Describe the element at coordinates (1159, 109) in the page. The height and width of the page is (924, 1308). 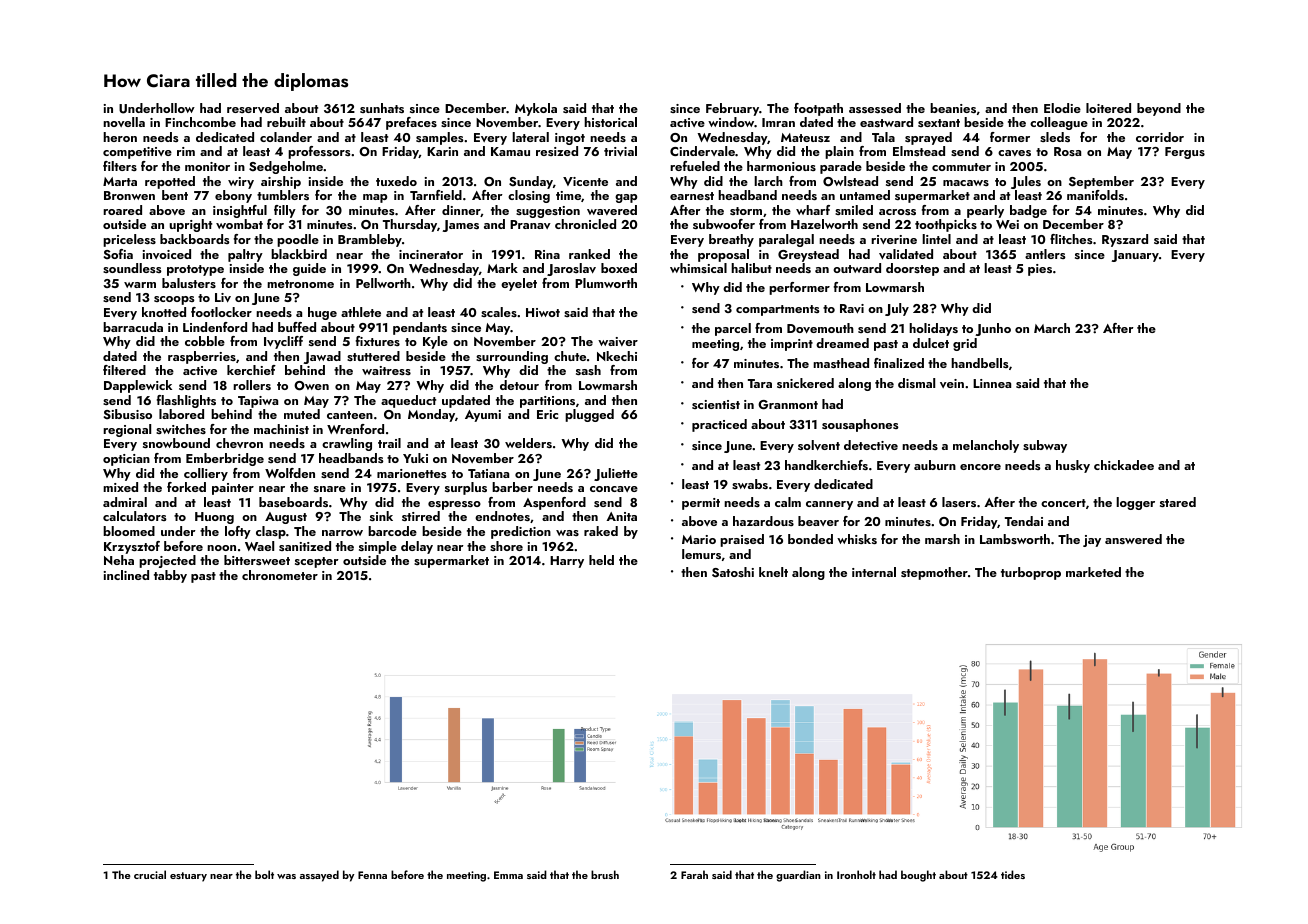
I see `beyond` at that location.
